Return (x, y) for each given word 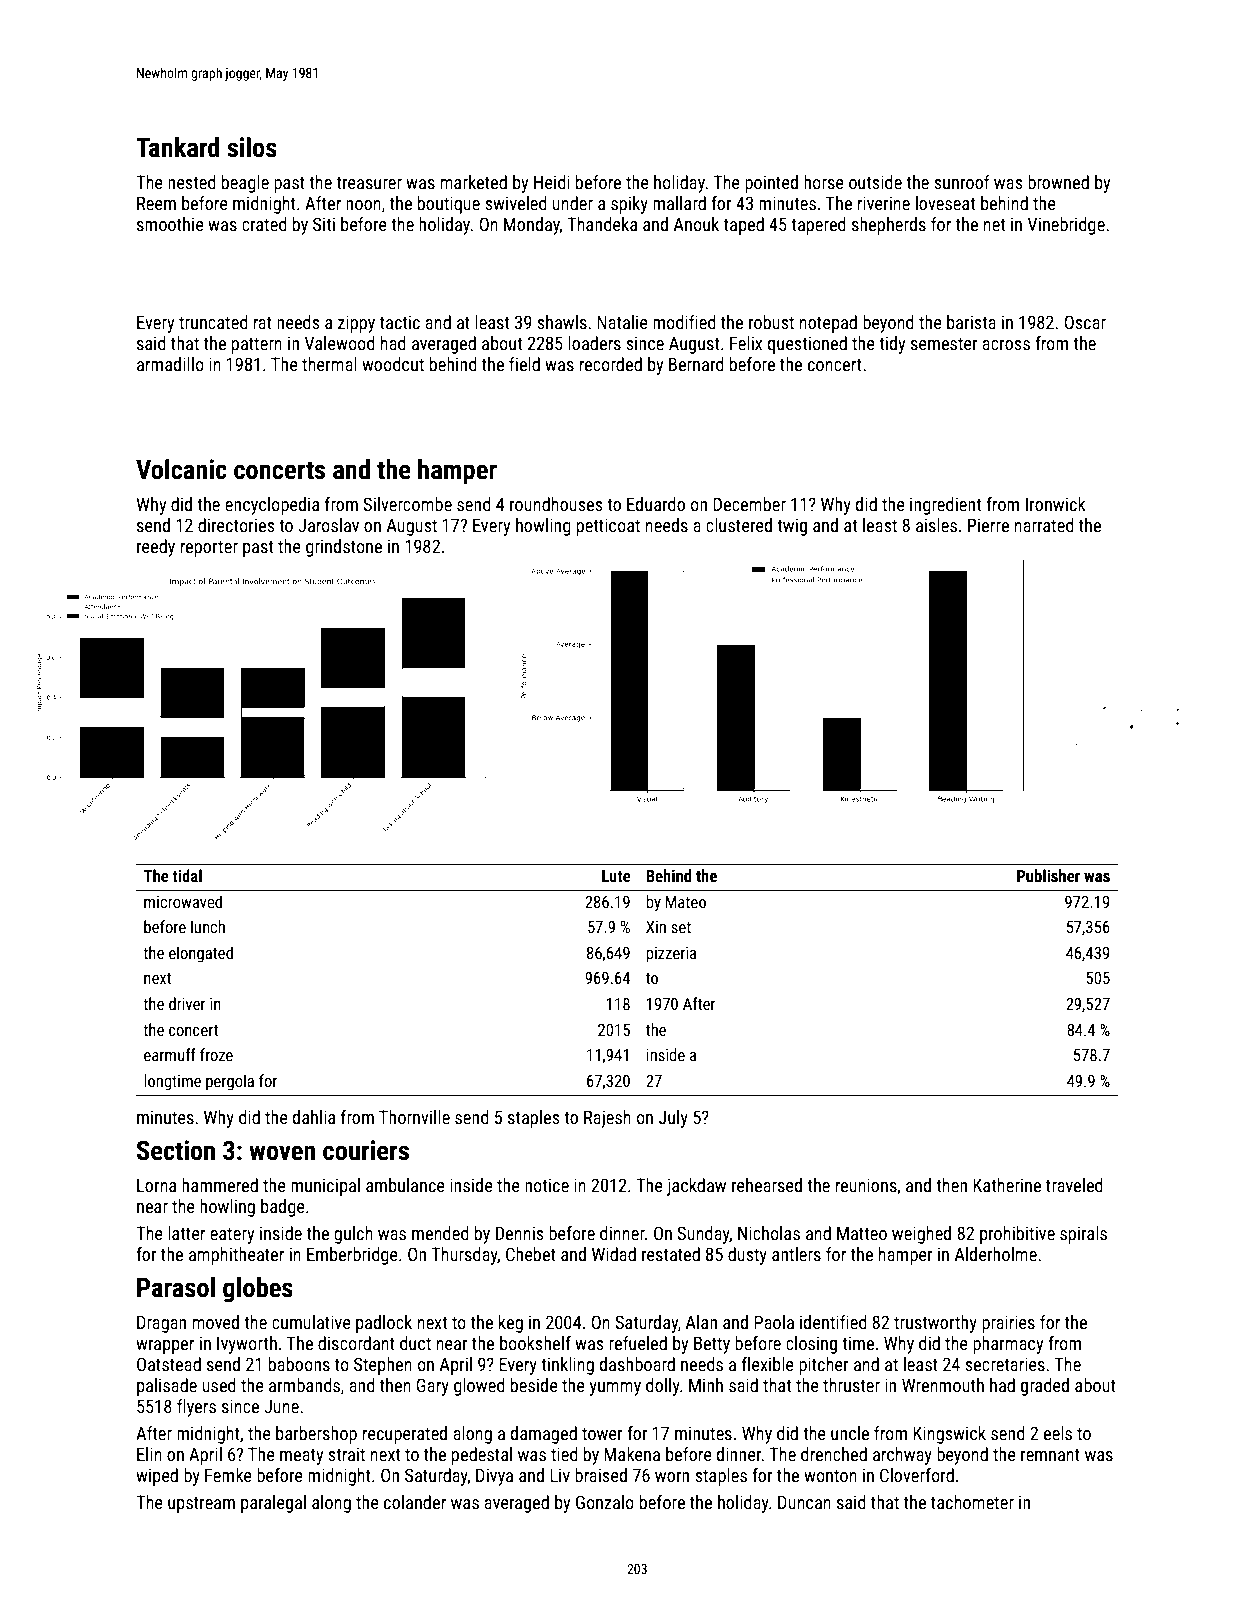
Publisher (1048, 875)
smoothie (170, 224)
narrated (1044, 525)
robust (771, 322)
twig (792, 527)
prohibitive (1017, 1235)
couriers (366, 1150)
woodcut (393, 364)
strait (346, 1454)
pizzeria (671, 955)
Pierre (988, 525)
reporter (209, 549)
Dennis (520, 1233)
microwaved (183, 901)
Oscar (1085, 322)
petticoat (608, 527)
